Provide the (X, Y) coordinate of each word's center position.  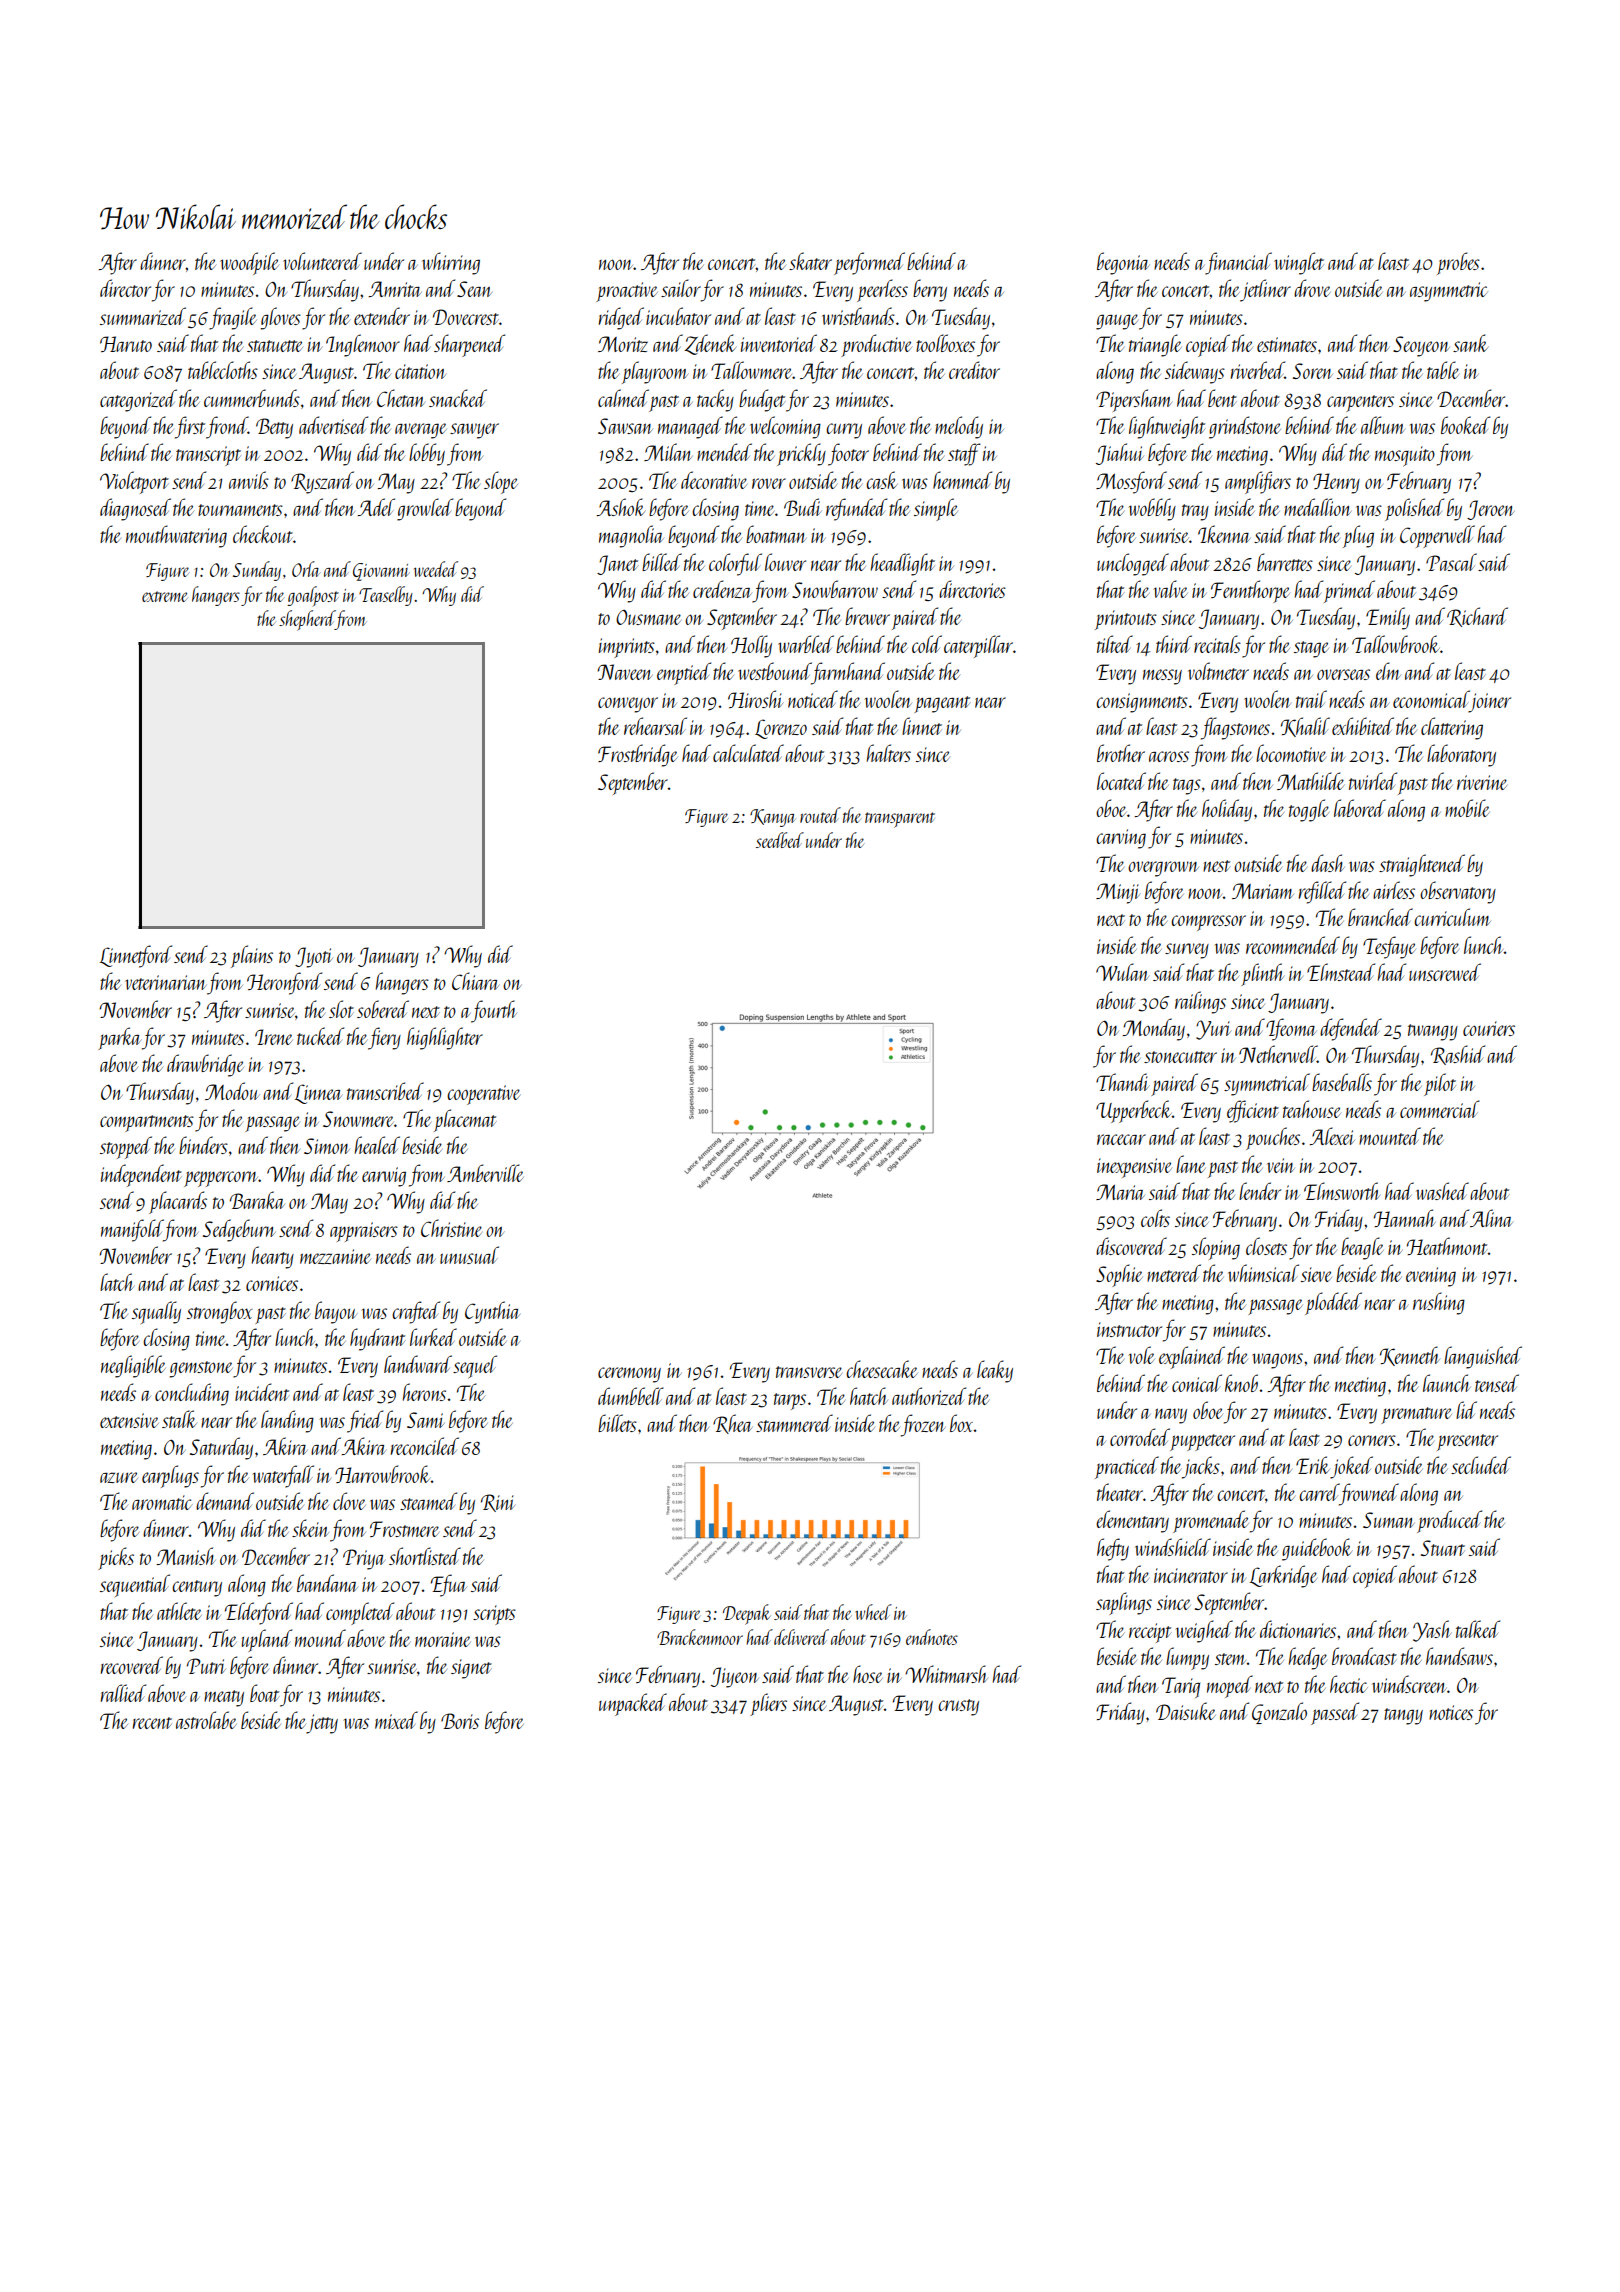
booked (1465, 425)
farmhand (848, 673)
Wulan (1122, 972)
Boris (460, 1721)
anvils (249, 480)
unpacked (633, 1704)
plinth (1262, 974)
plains (252, 956)
